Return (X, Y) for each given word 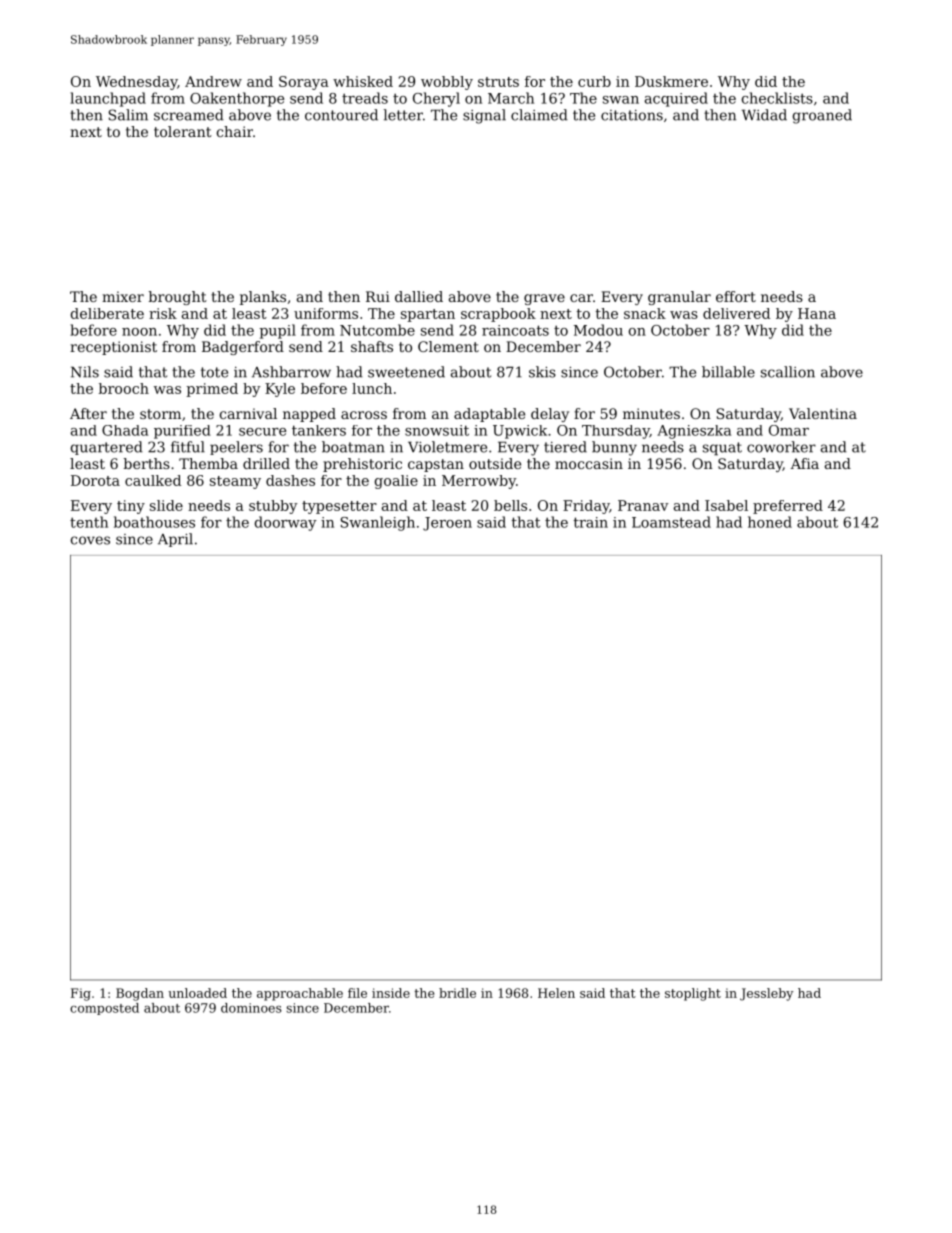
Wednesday (136, 83)
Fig (81, 994)
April (175, 540)
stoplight (693, 994)
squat (722, 449)
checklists (777, 98)
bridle (457, 993)
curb (594, 81)
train (590, 522)
